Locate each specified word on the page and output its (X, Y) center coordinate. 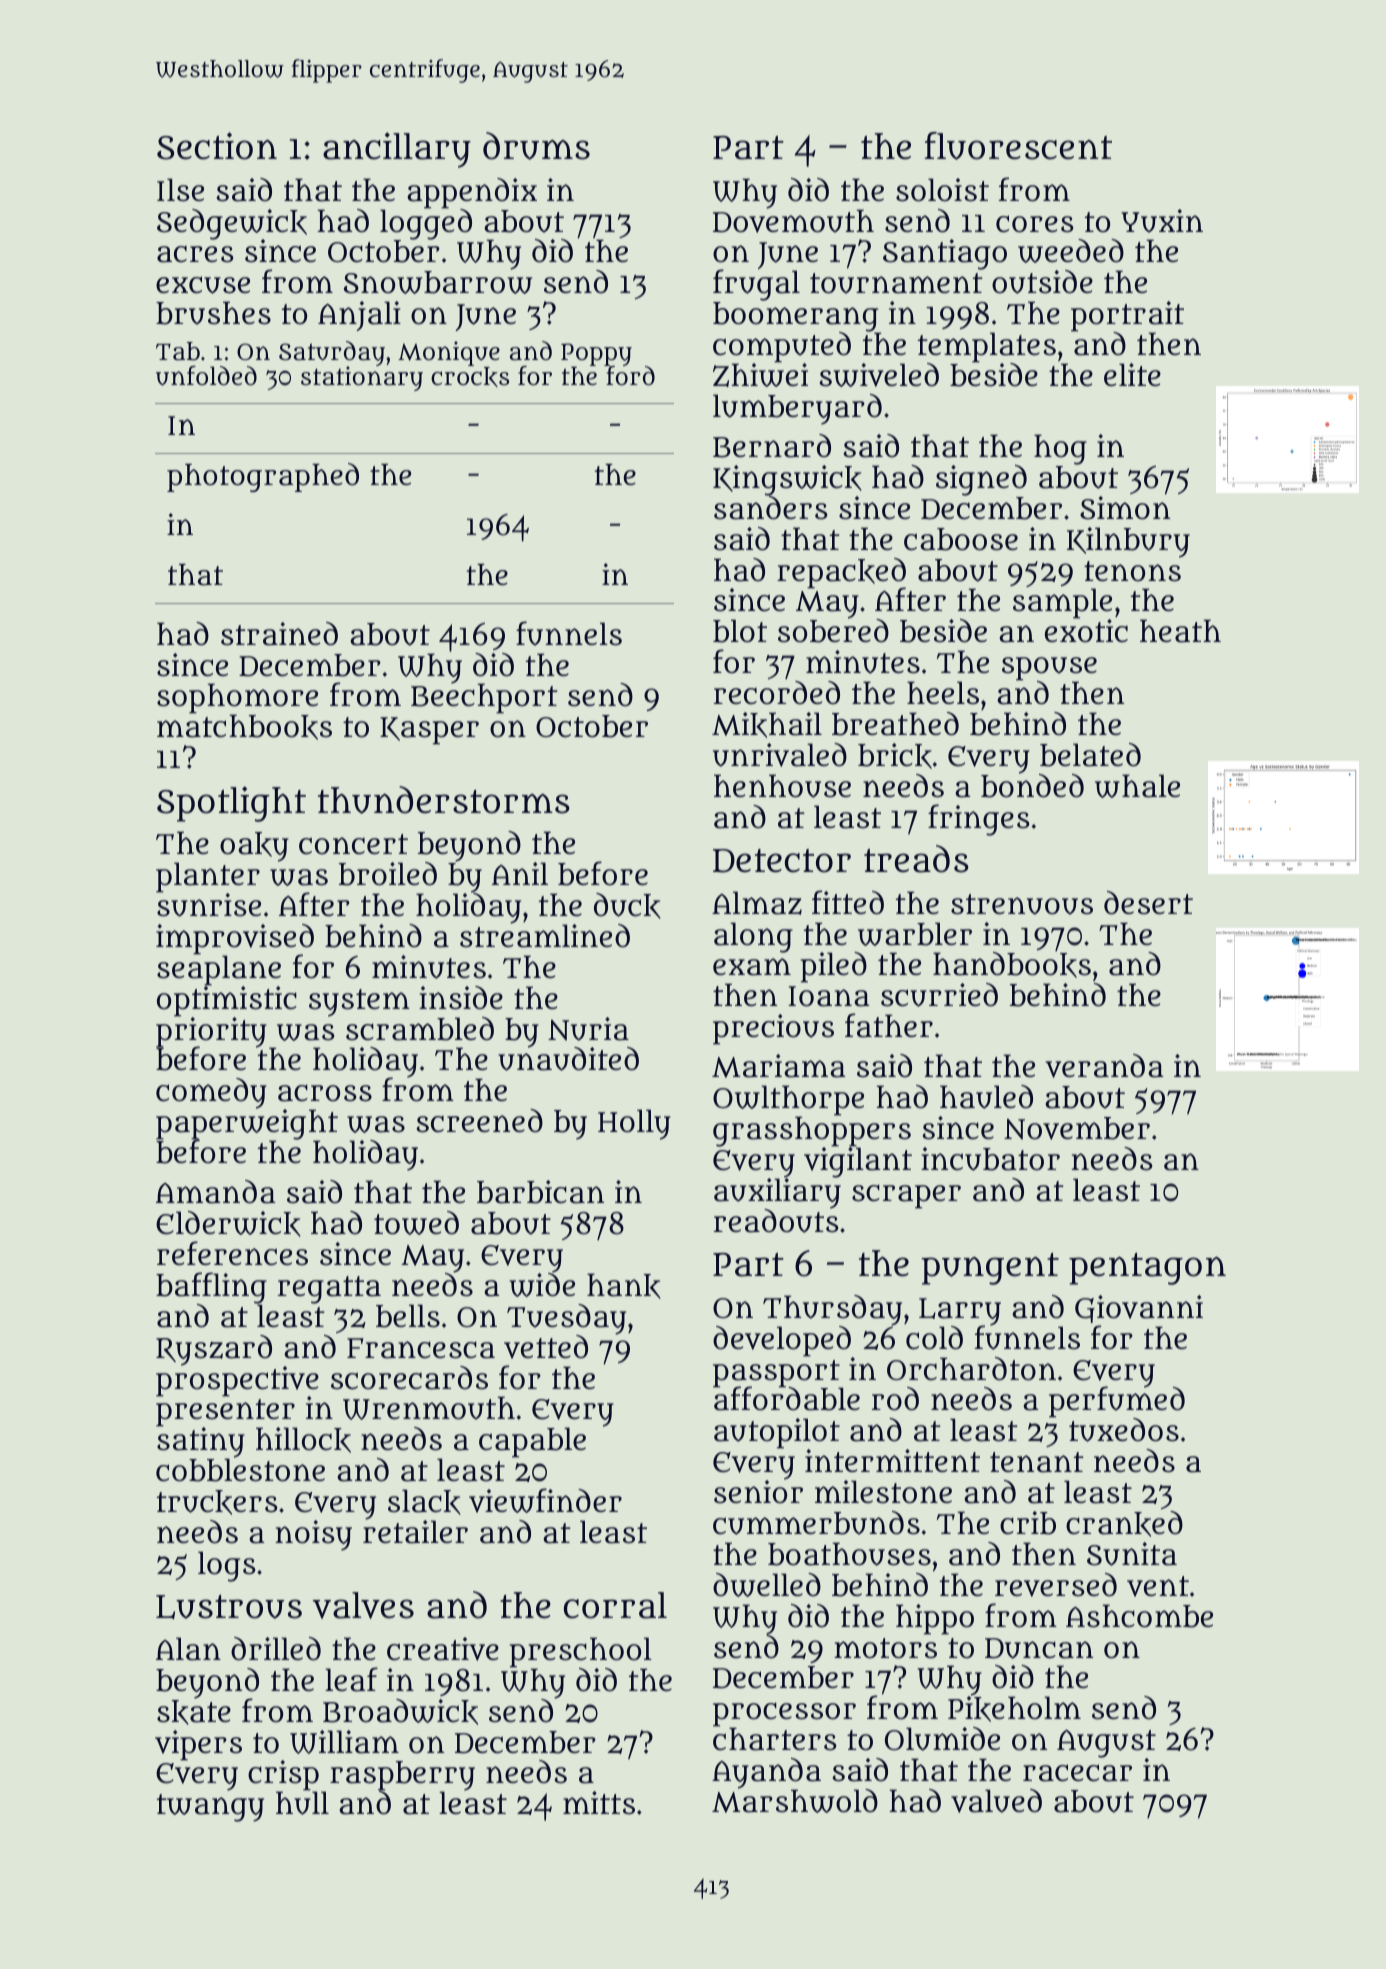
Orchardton (971, 1369)
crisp (283, 1776)
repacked (841, 573)
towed (416, 1223)
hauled (986, 1097)
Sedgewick (232, 224)
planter (208, 877)
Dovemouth (793, 221)
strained (279, 634)
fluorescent (1018, 146)
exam (752, 967)
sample (1062, 604)
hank (624, 1286)
